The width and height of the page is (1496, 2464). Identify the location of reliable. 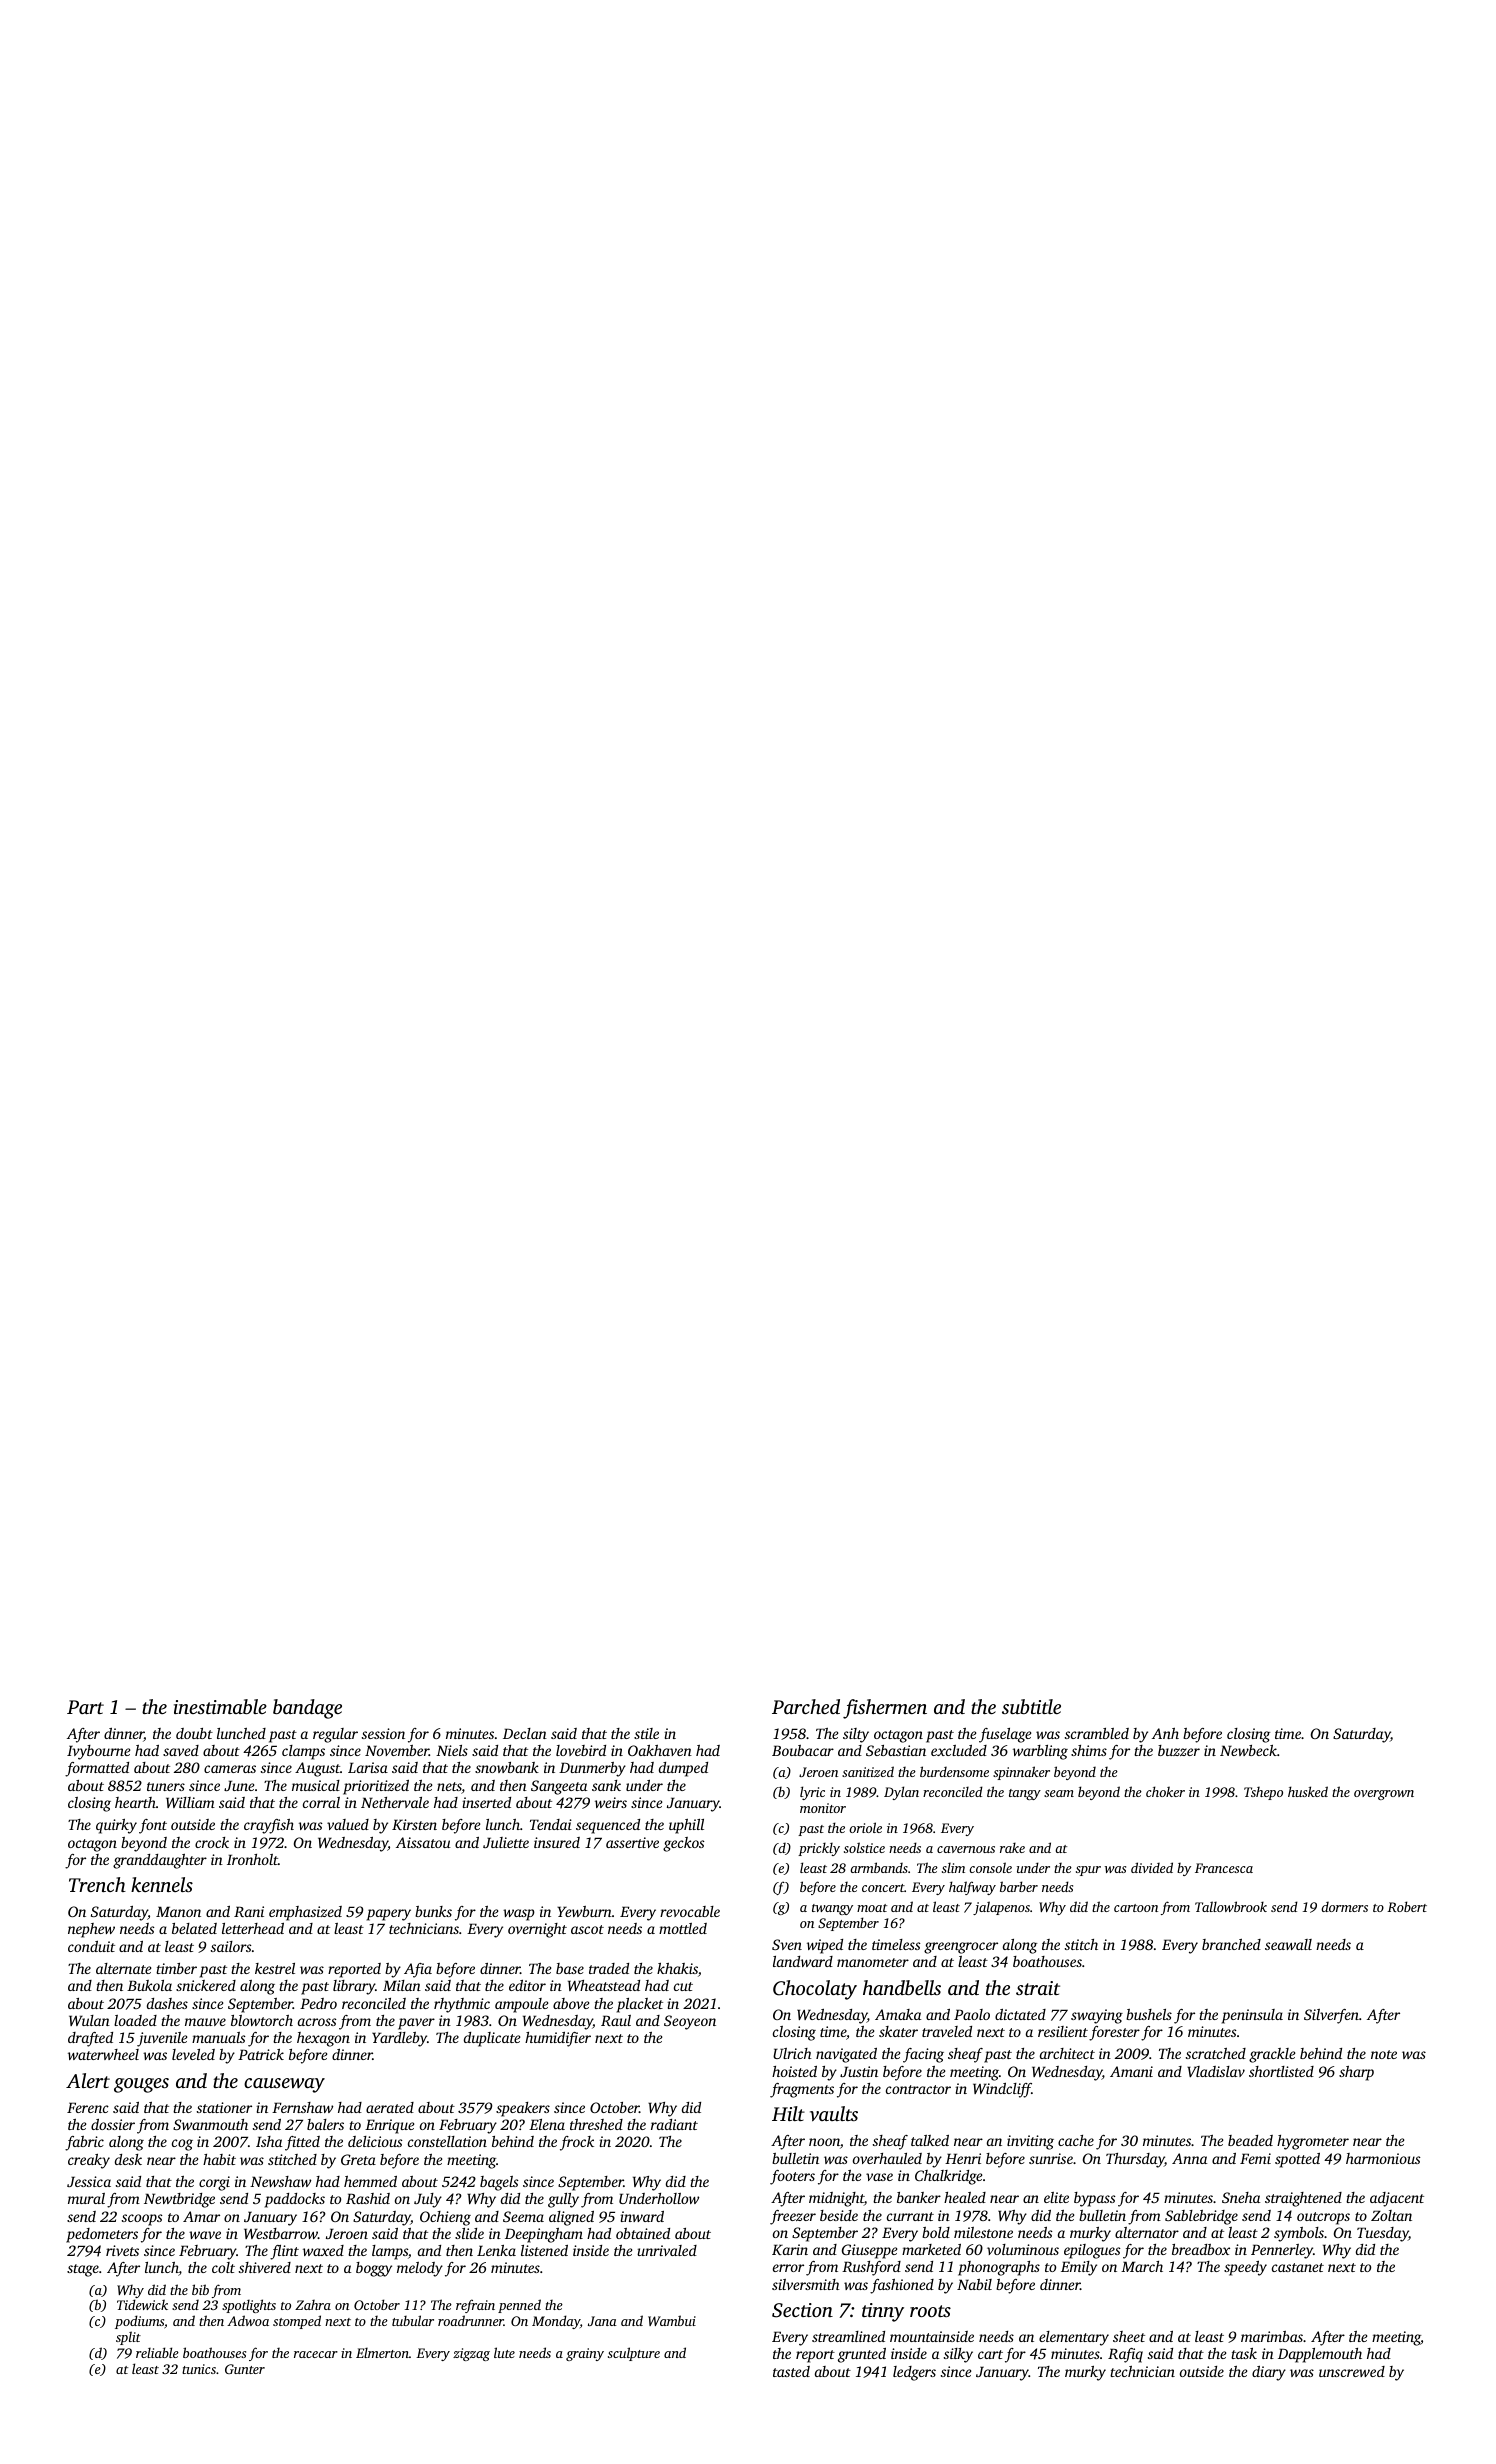
(157, 2352).
